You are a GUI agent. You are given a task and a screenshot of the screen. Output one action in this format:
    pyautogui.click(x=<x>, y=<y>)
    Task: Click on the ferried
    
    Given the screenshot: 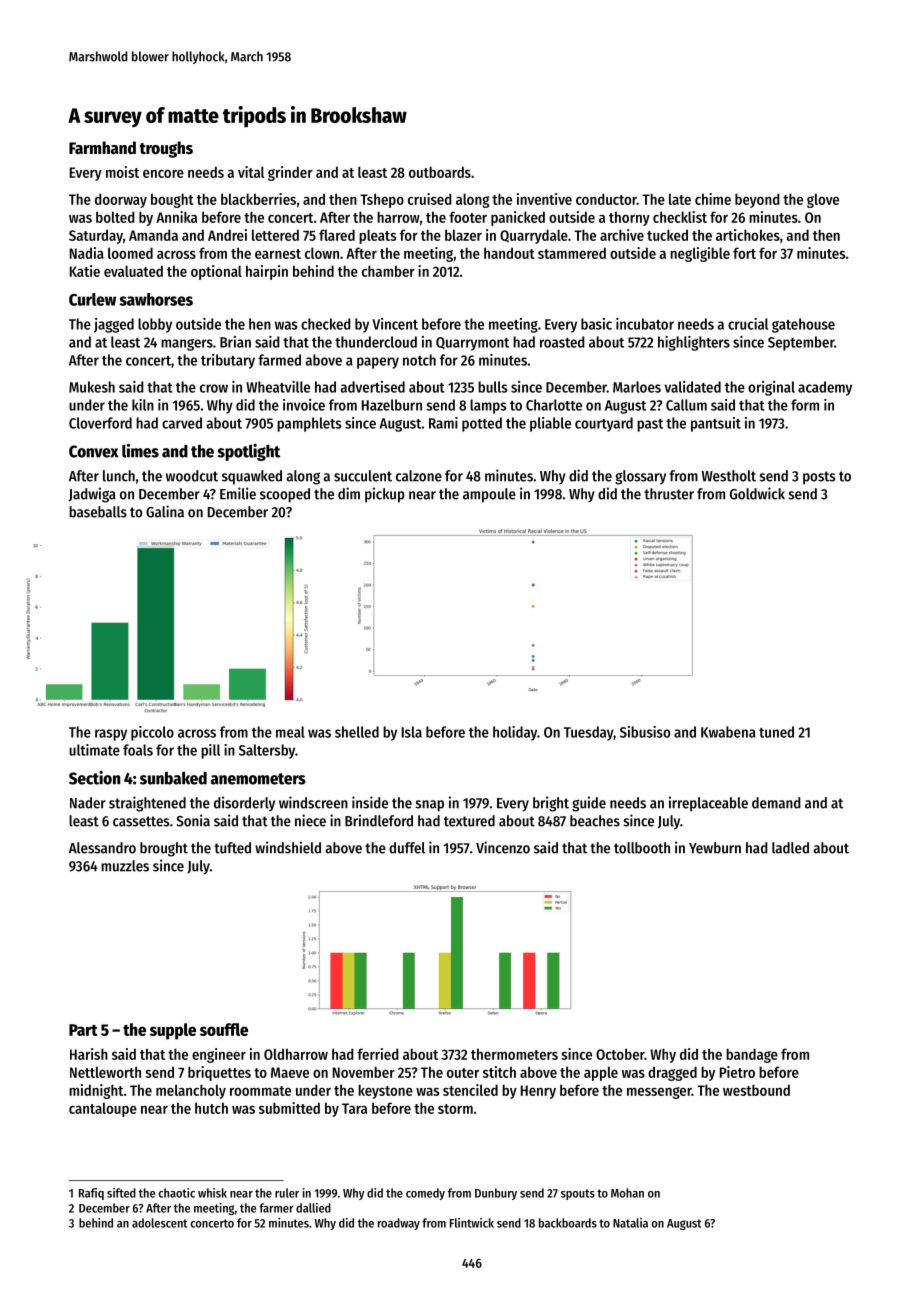 What is the action you would take?
    pyautogui.click(x=378, y=1054)
